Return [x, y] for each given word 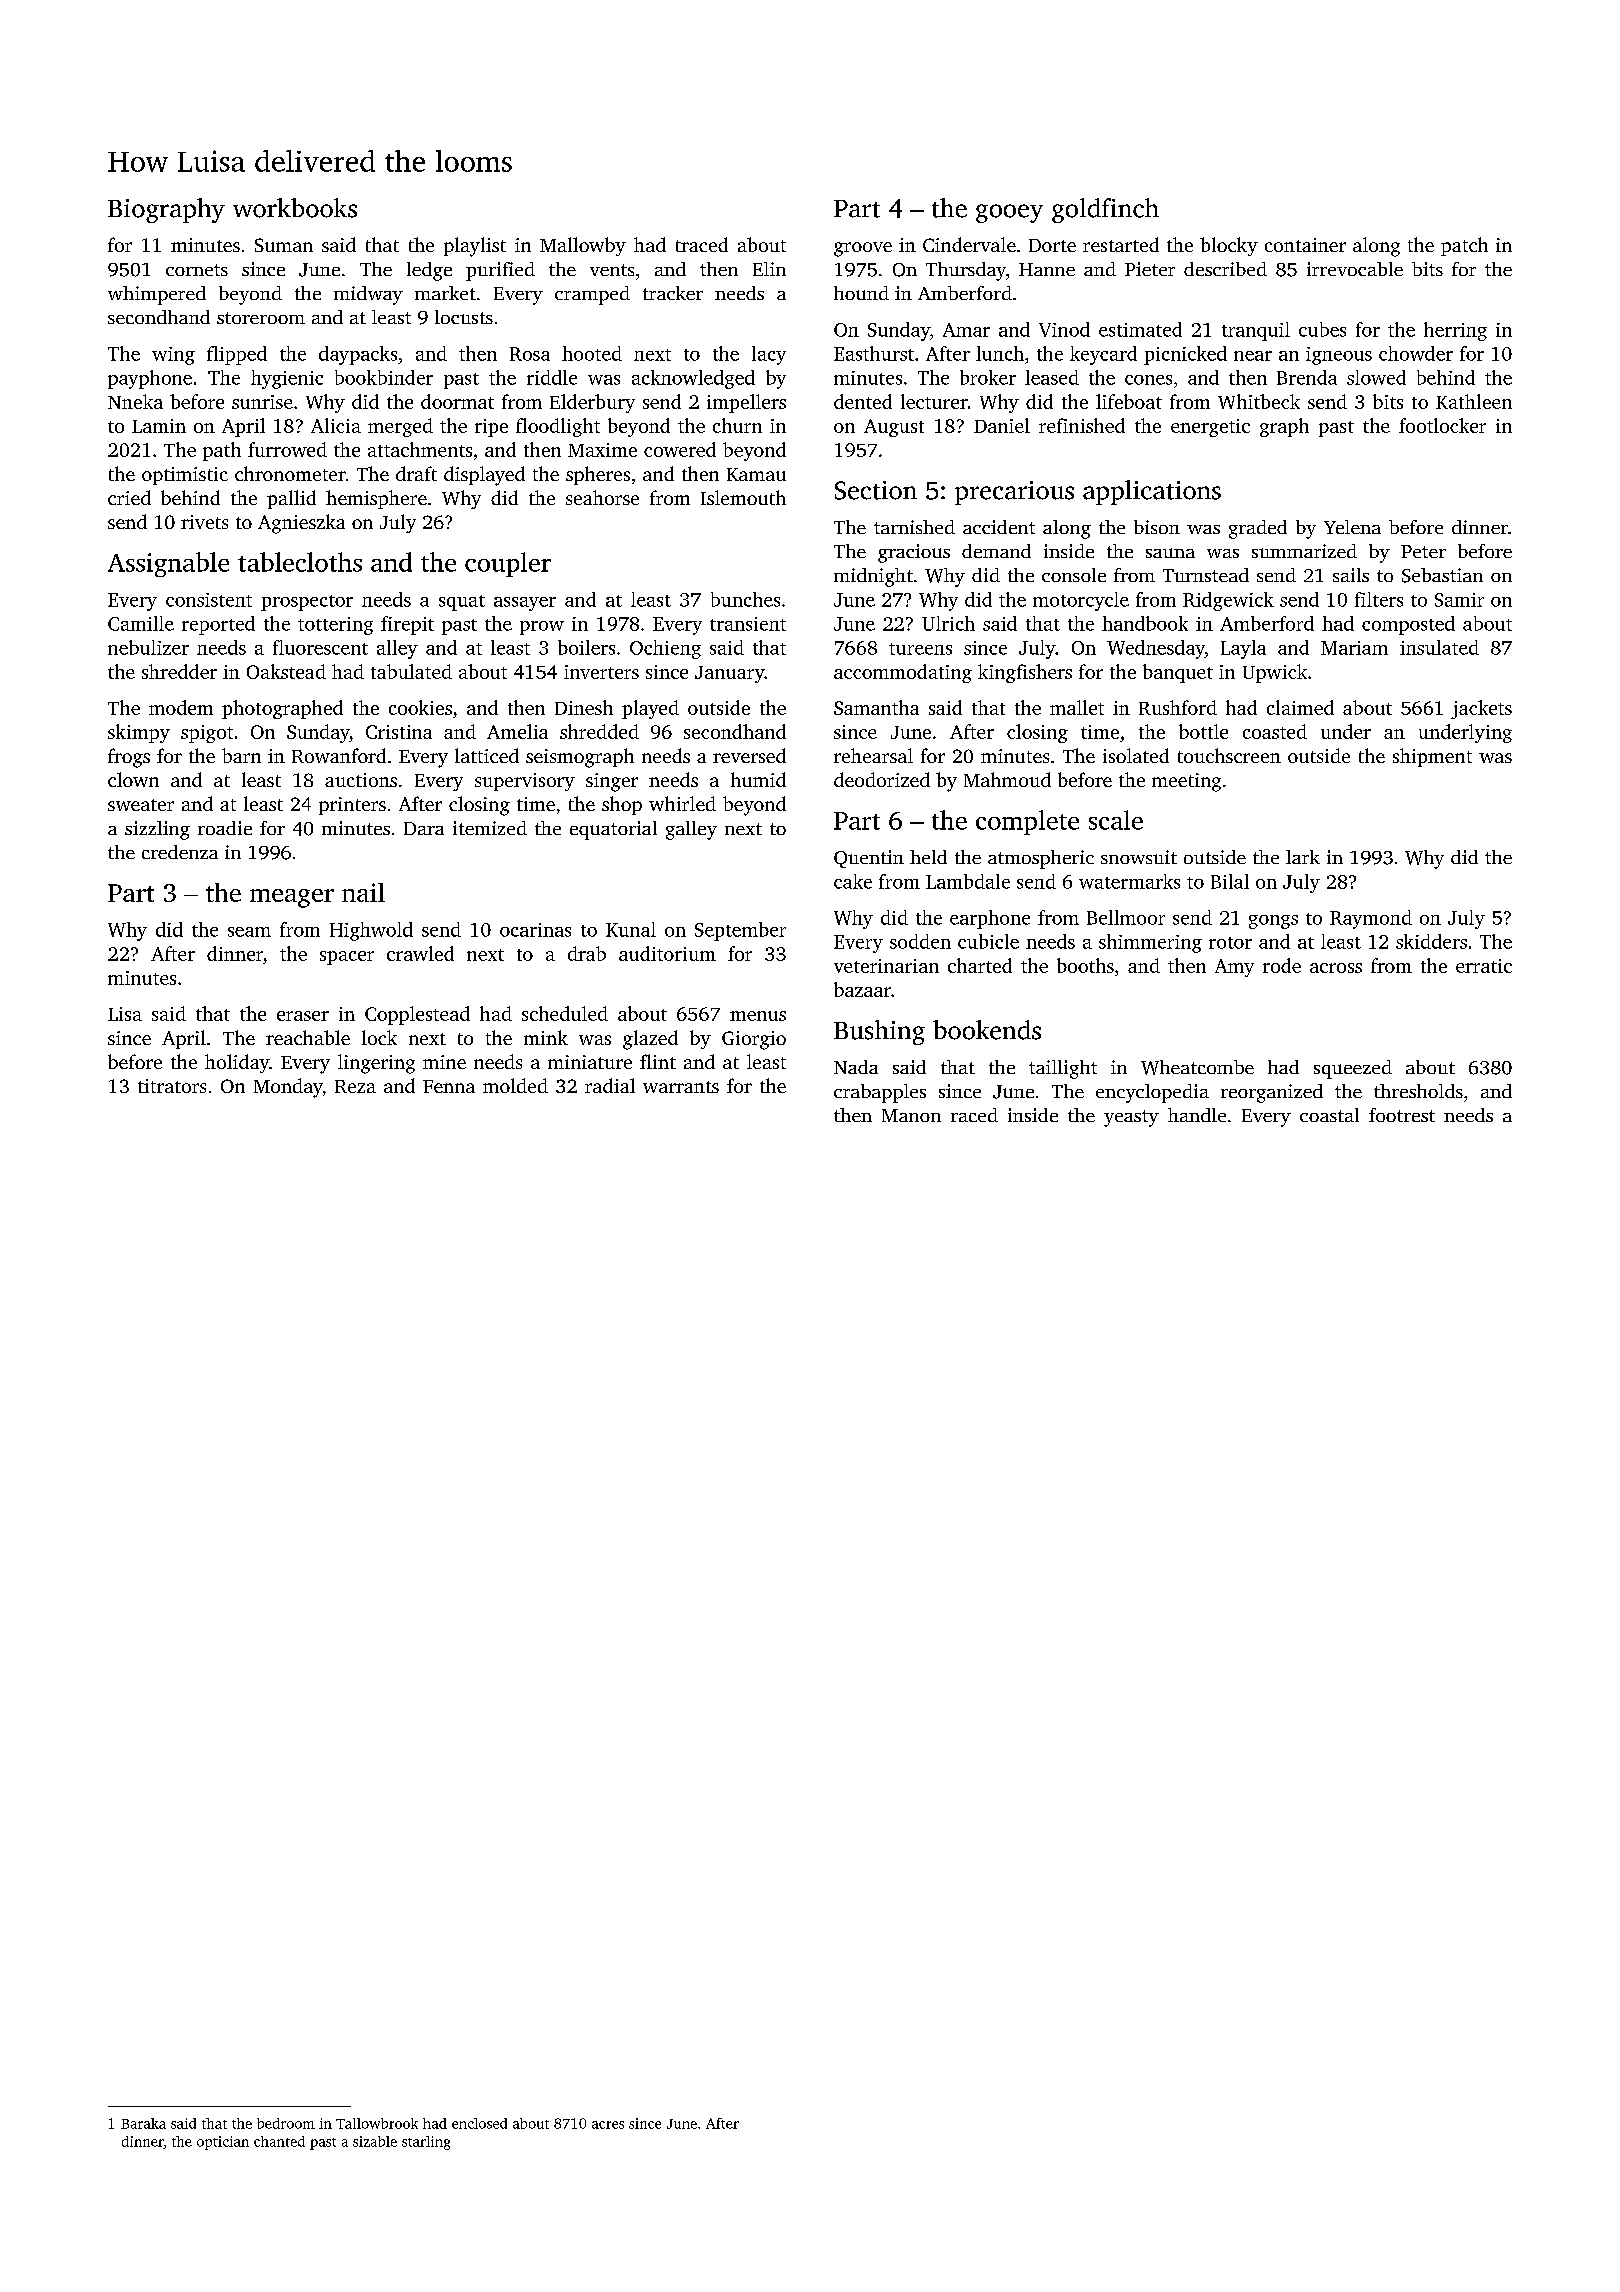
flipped [237, 355]
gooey [1009, 213]
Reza [355, 1086]
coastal [1329, 1115]
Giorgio [754, 1040]
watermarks [1129, 881]
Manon [911, 1115]
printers [352, 806]
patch [1464, 246]
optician [223, 2143]
